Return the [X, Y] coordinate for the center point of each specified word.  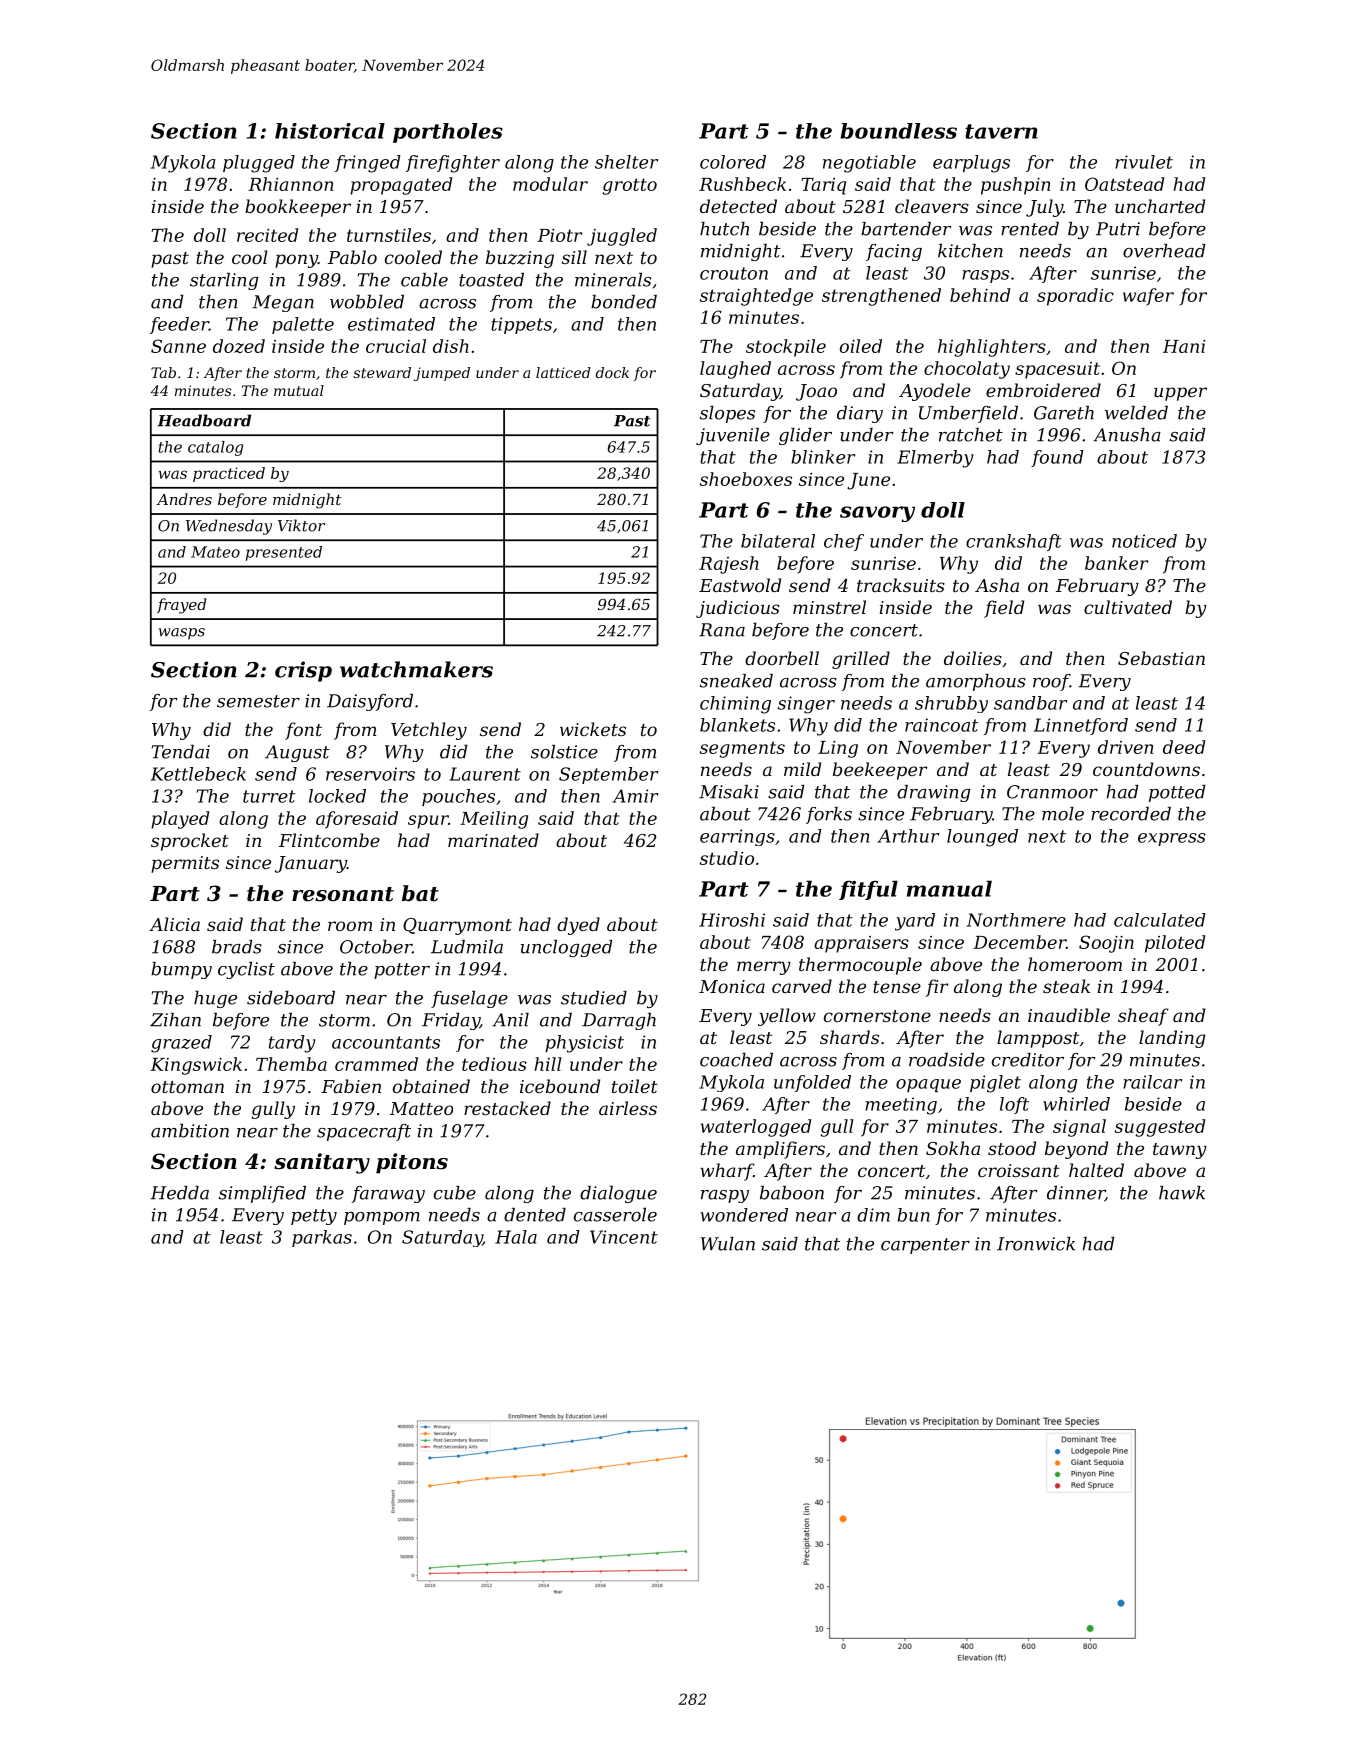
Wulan [728, 1244]
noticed [1144, 541]
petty [314, 1217]
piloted [1175, 944]
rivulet [1144, 162]
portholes [448, 133]
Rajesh [729, 565]
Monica [732, 986]
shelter [626, 162]
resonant [343, 894]
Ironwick [1036, 1244]
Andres [184, 499]
